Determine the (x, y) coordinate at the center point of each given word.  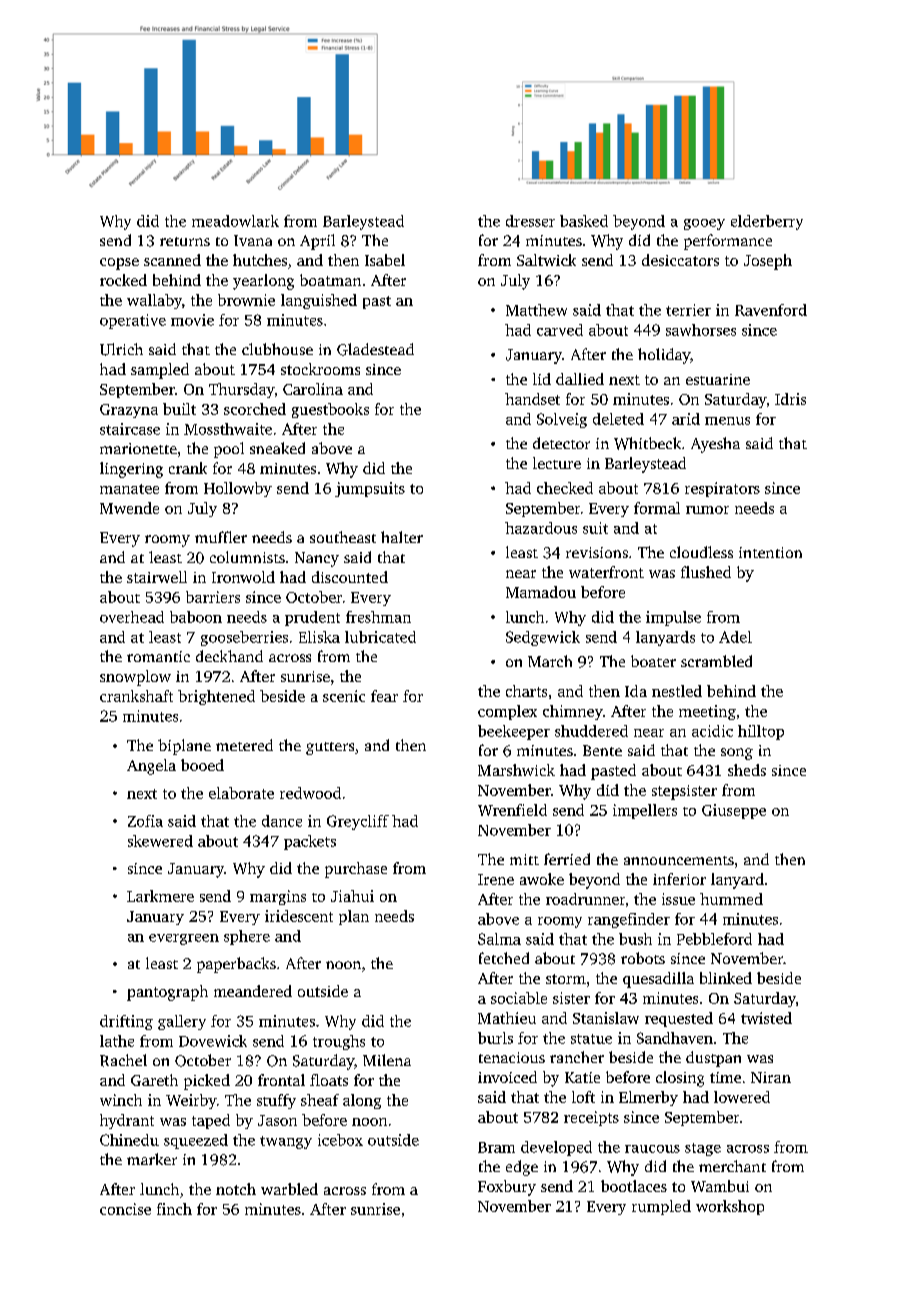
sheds (747, 770)
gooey (704, 224)
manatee (129, 489)
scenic (344, 696)
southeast (343, 537)
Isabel (385, 260)
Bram (496, 1147)
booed (202, 765)
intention (770, 552)
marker (152, 1159)
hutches (260, 260)
